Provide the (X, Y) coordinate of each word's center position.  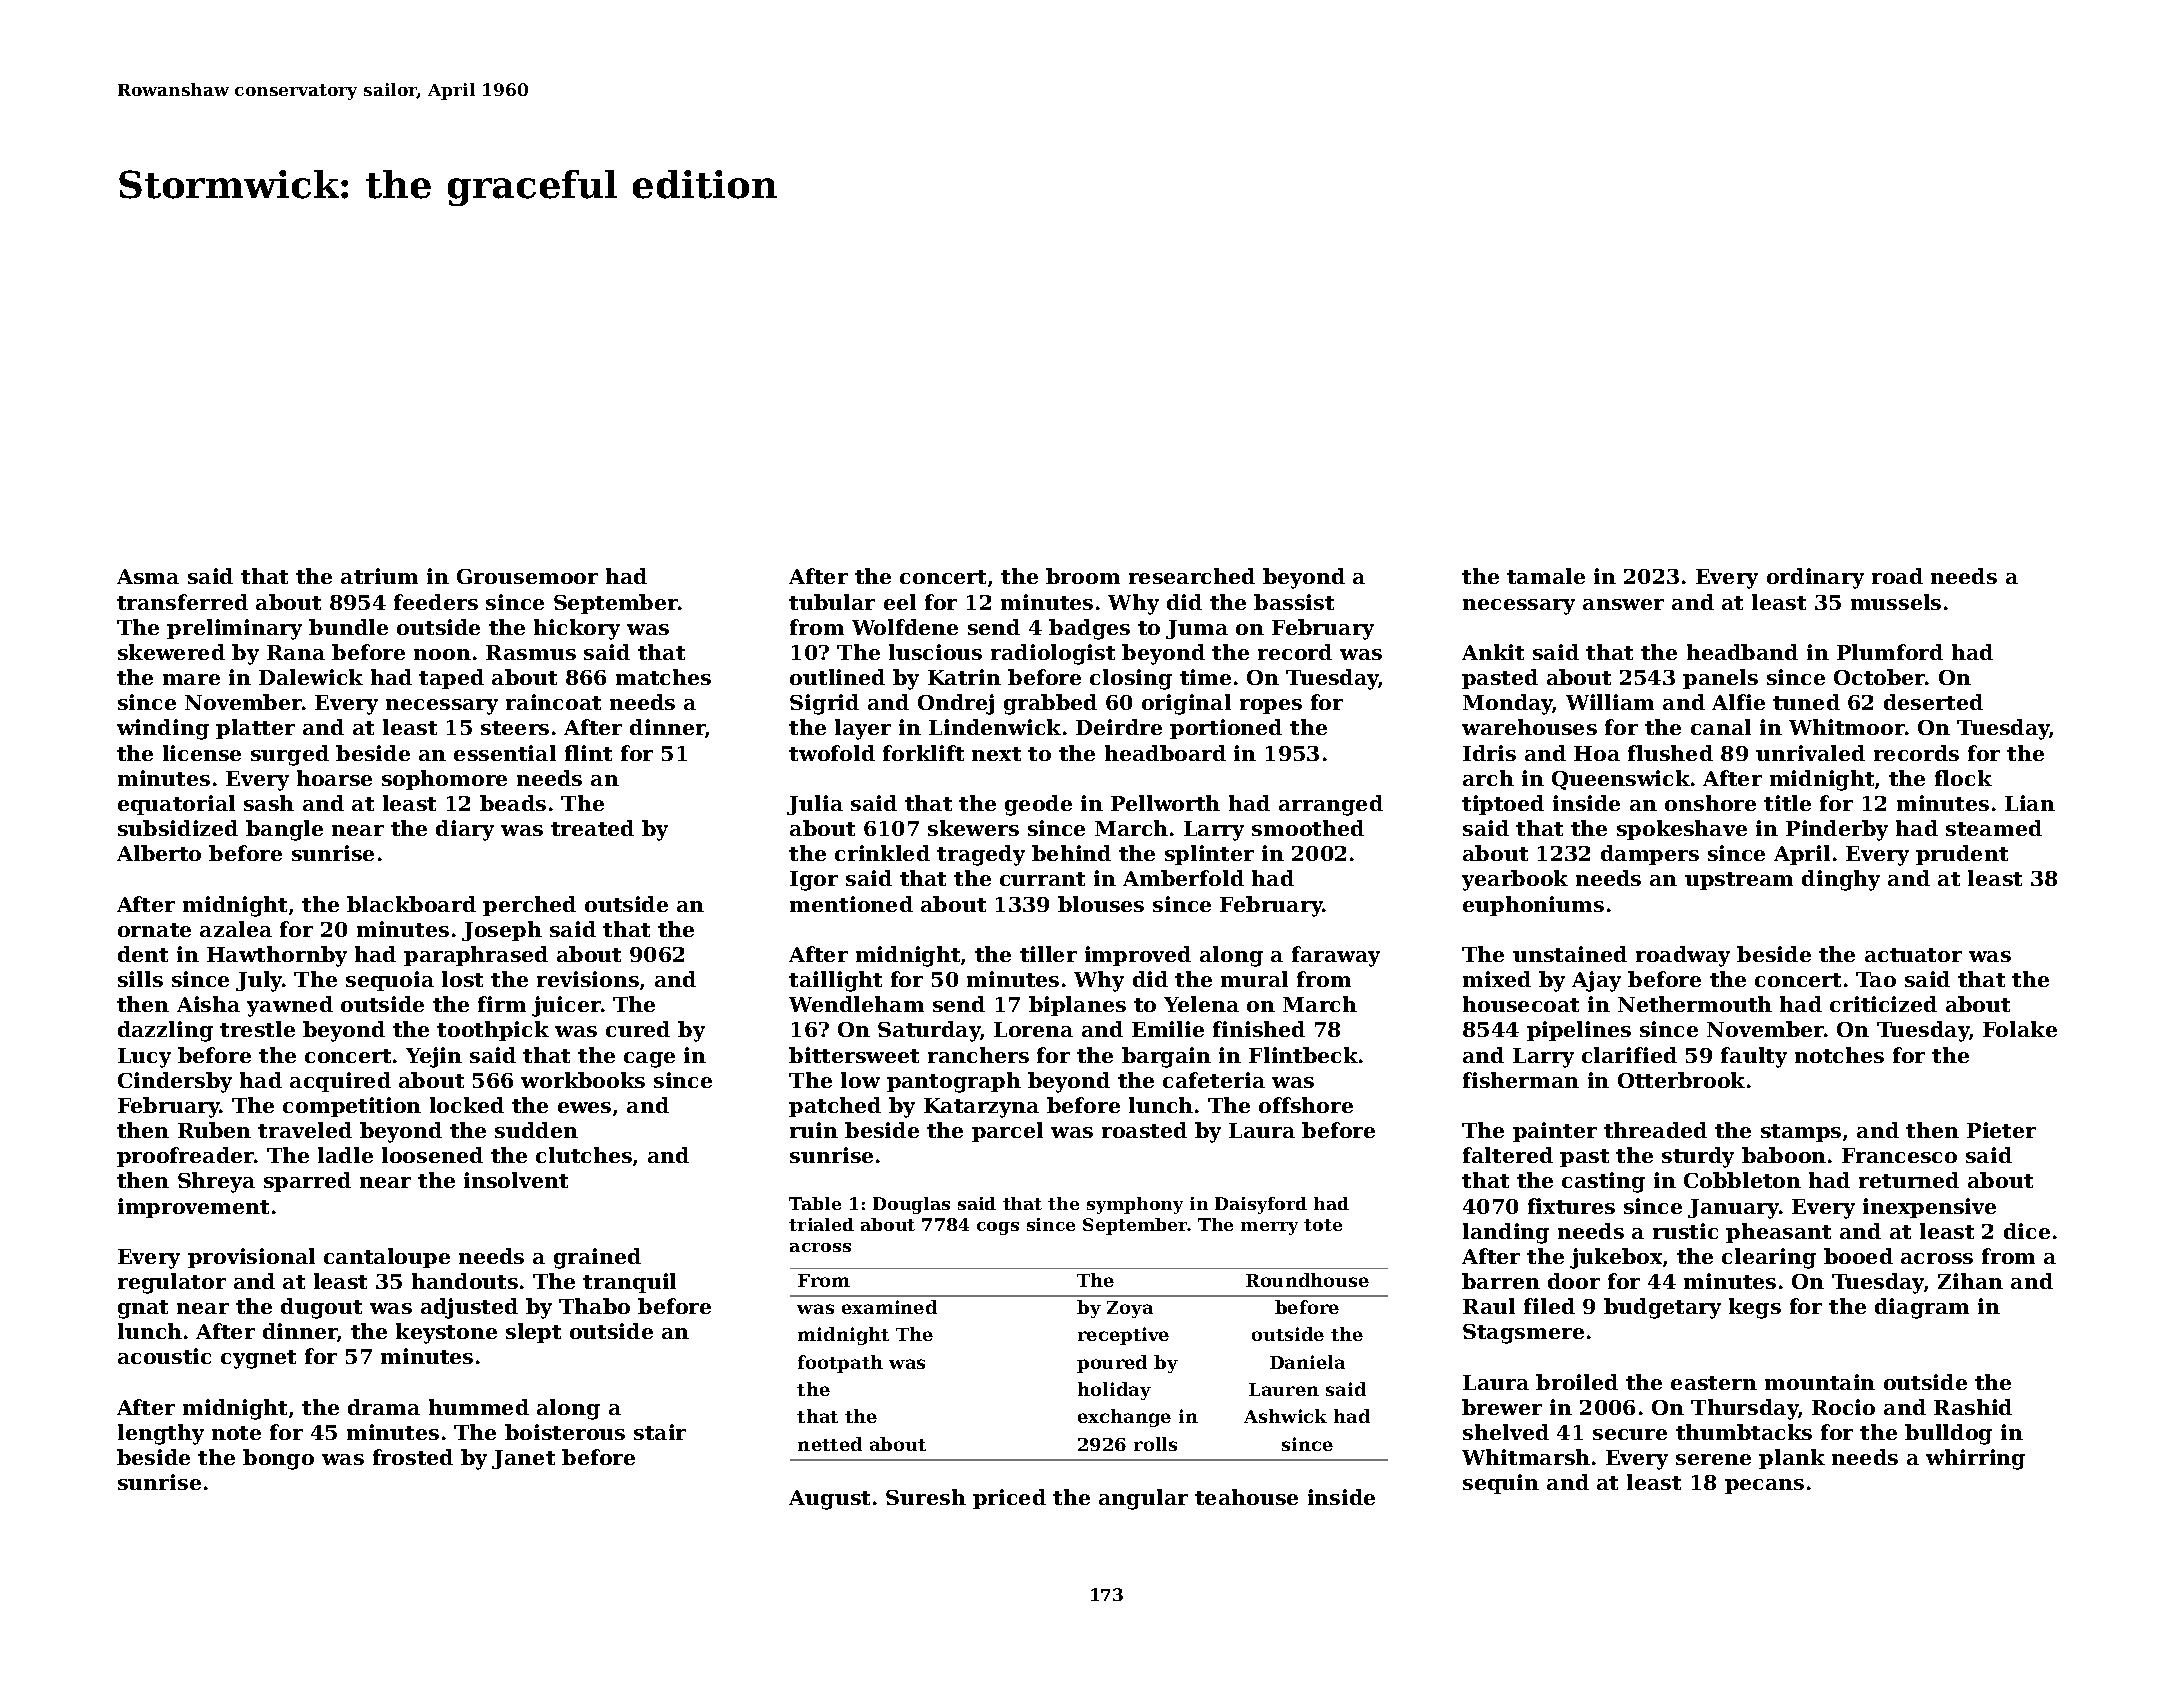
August (829, 1500)
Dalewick (311, 677)
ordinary (1815, 578)
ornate (154, 930)
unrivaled (1810, 753)
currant (1042, 879)
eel (900, 602)
